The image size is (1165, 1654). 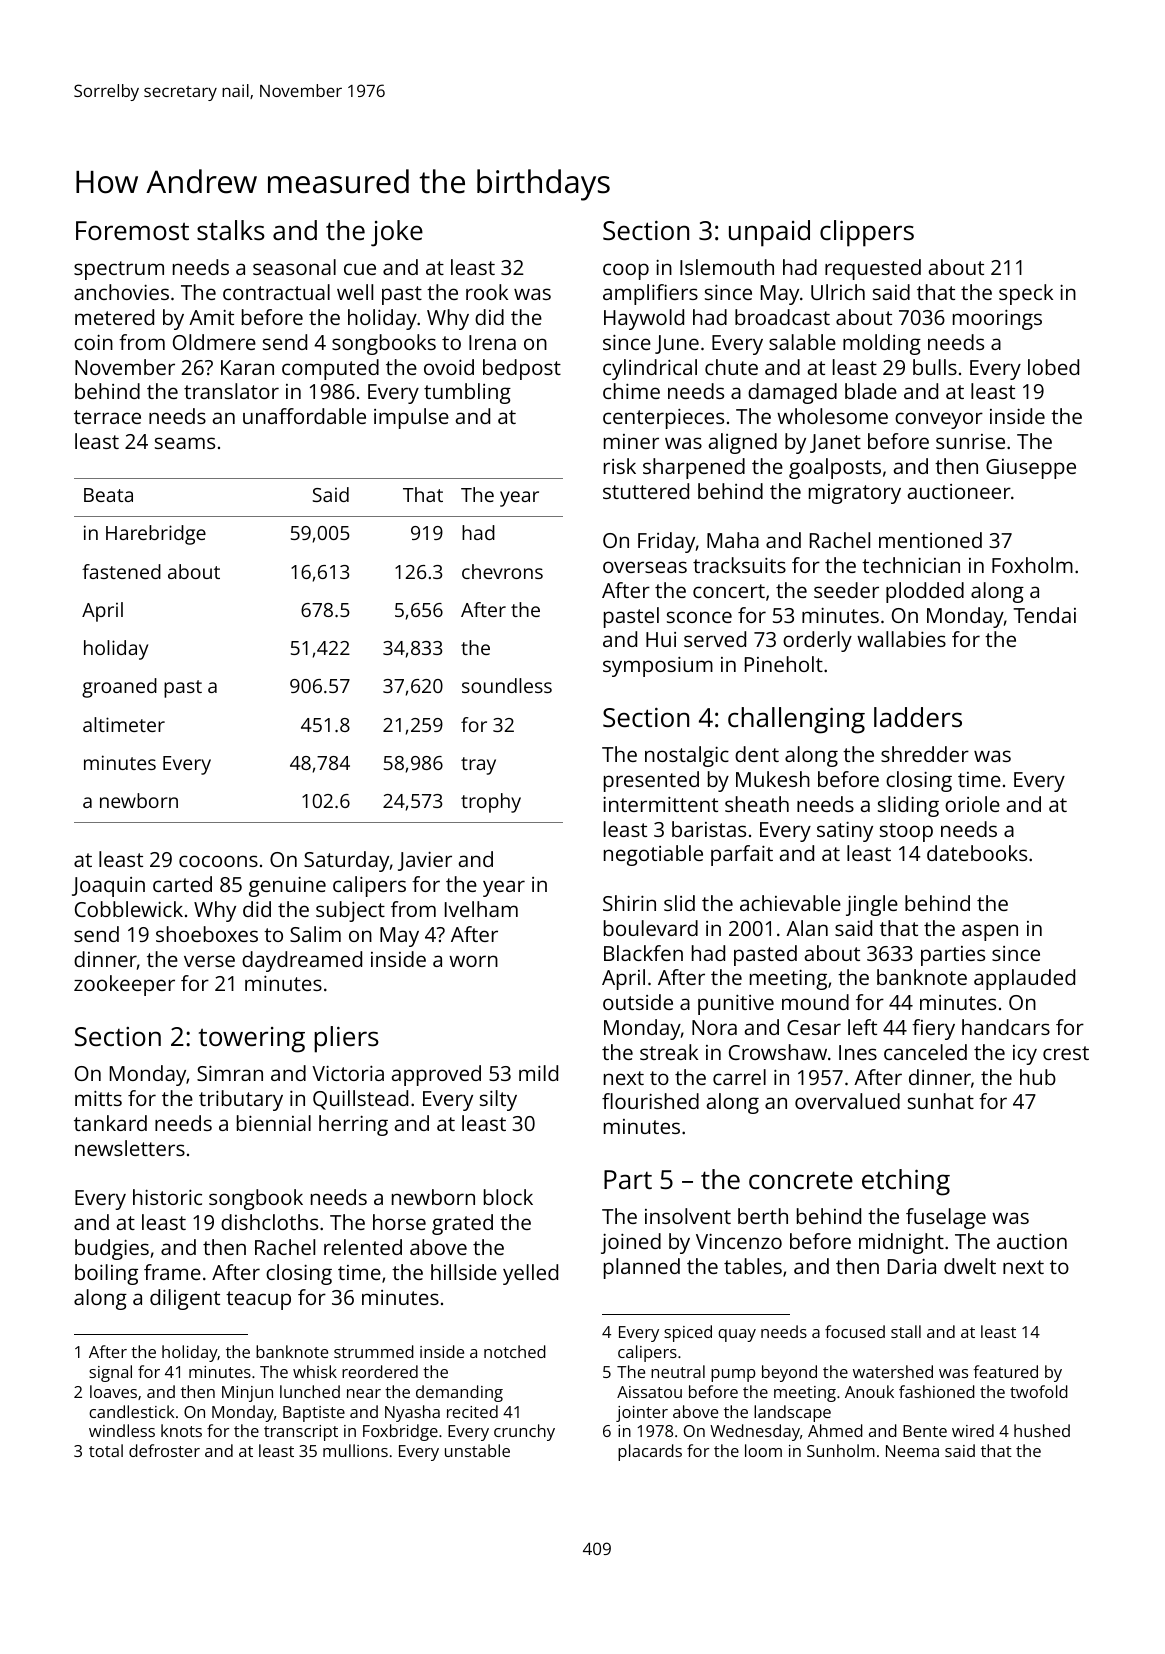 What do you see at coordinates (1039, 1391) in the document?
I see `twofold` at bounding box center [1039, 1391].
